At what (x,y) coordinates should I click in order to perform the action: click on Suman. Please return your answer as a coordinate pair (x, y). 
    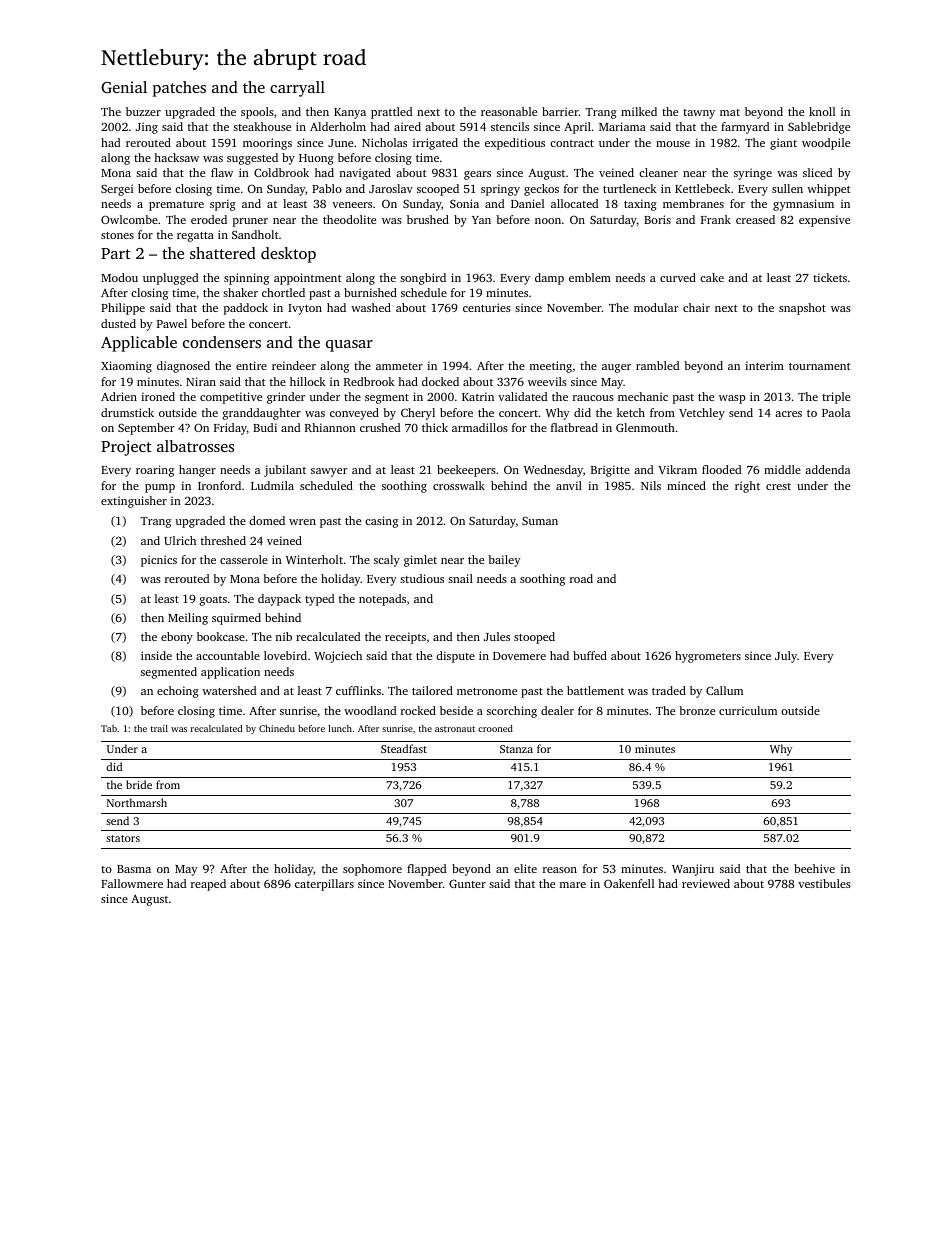
    Looking at the image, I should click on (540, 520).
